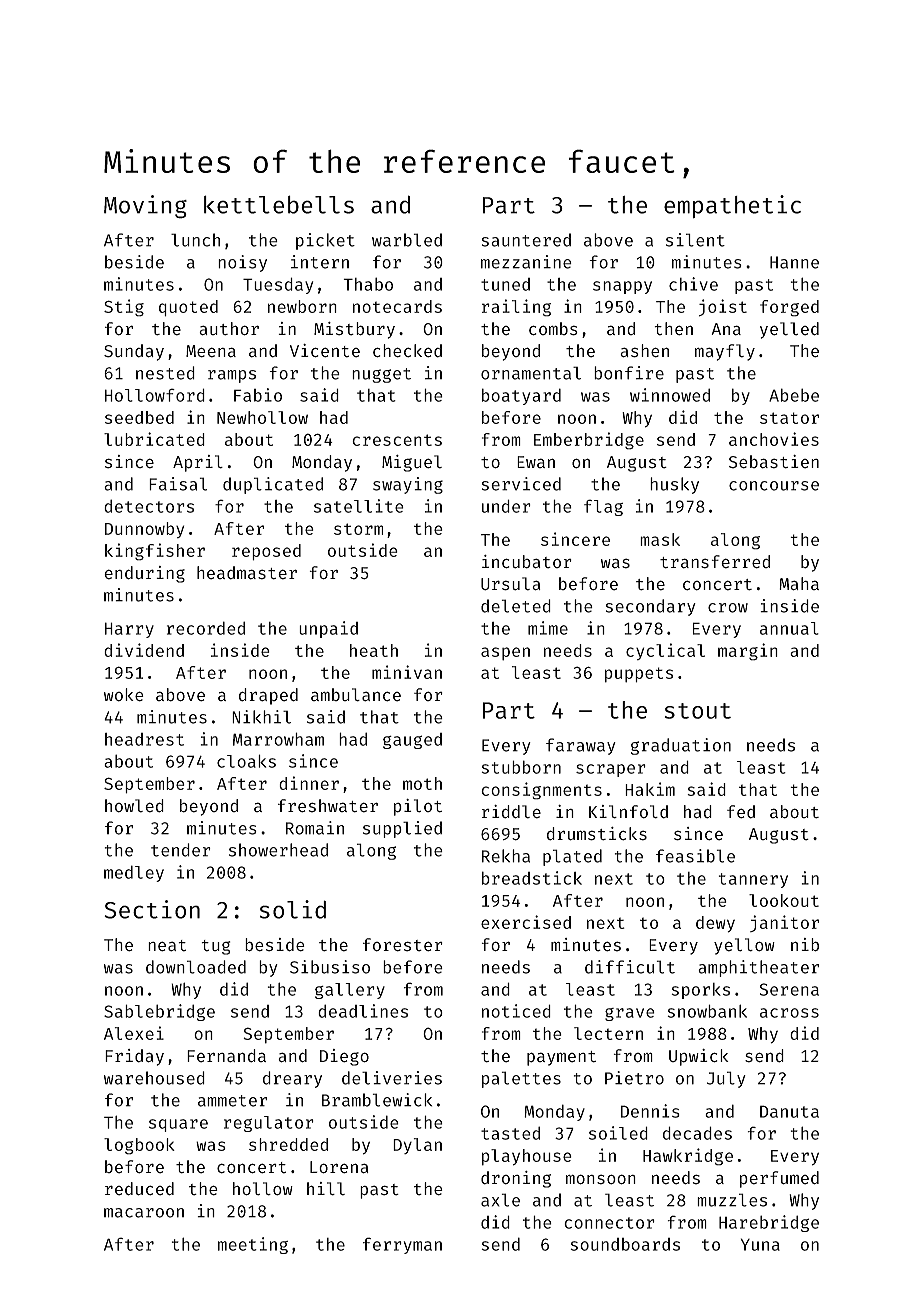  I want to click on April, so click(198, 463).
